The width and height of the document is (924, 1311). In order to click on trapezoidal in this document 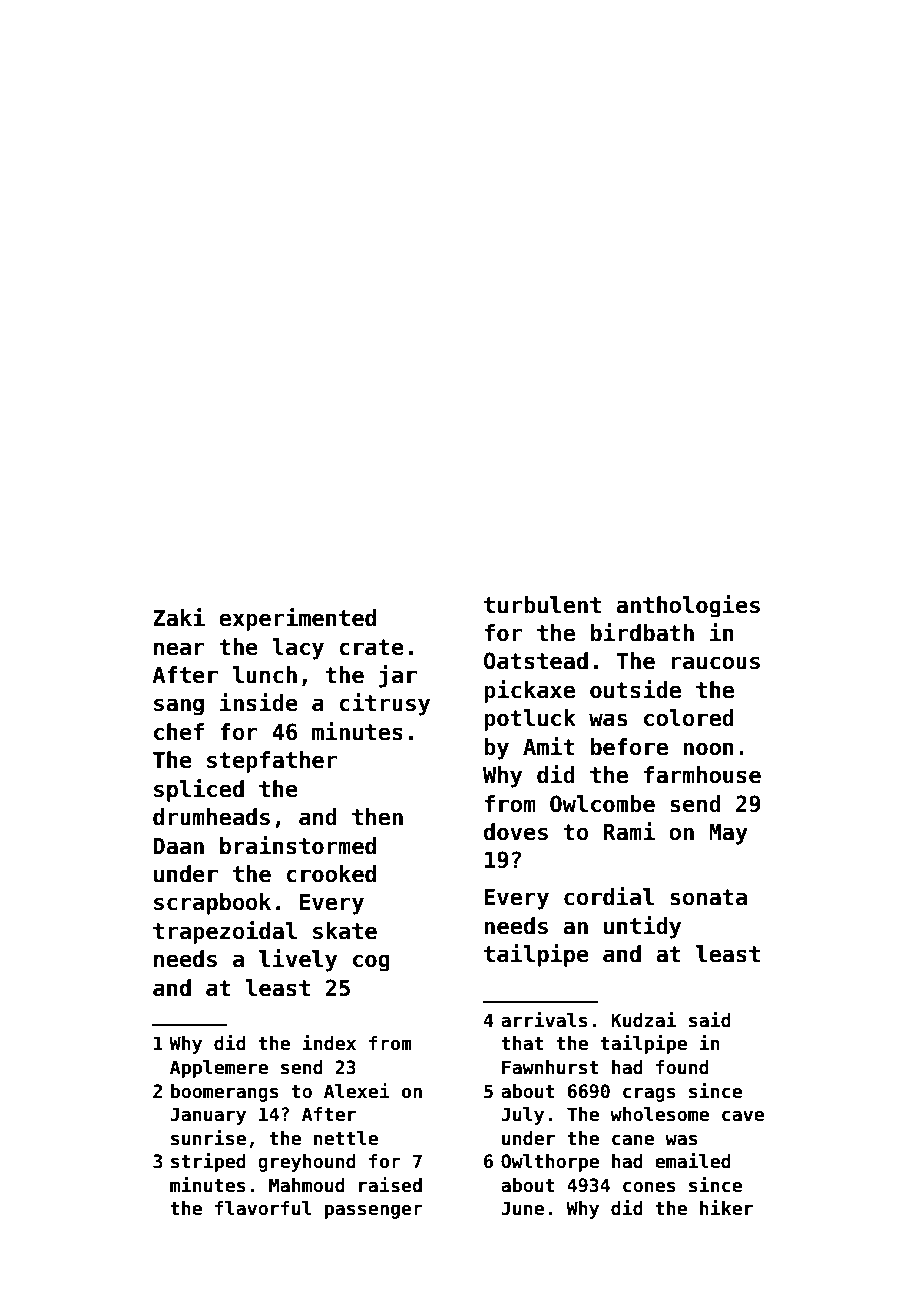, I will do `click(225, 932)`.
